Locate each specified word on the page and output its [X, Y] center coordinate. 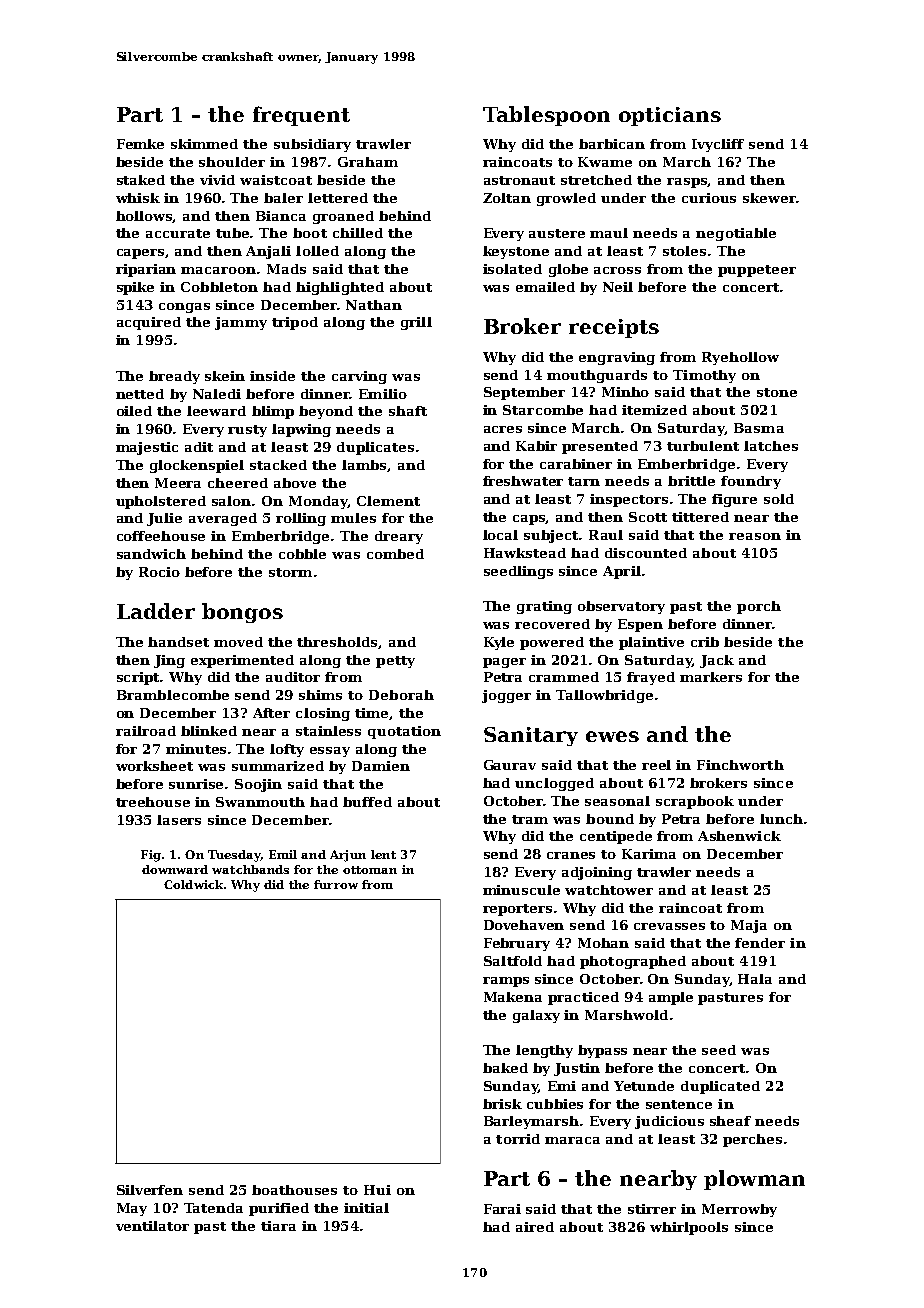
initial [366, 1208]
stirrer [652, 1209]
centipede [616, 837]
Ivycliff [718, 145]
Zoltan [507, 198]
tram [530, 819]
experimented [242, 661]
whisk [138, 198]
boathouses [294, 1190]
